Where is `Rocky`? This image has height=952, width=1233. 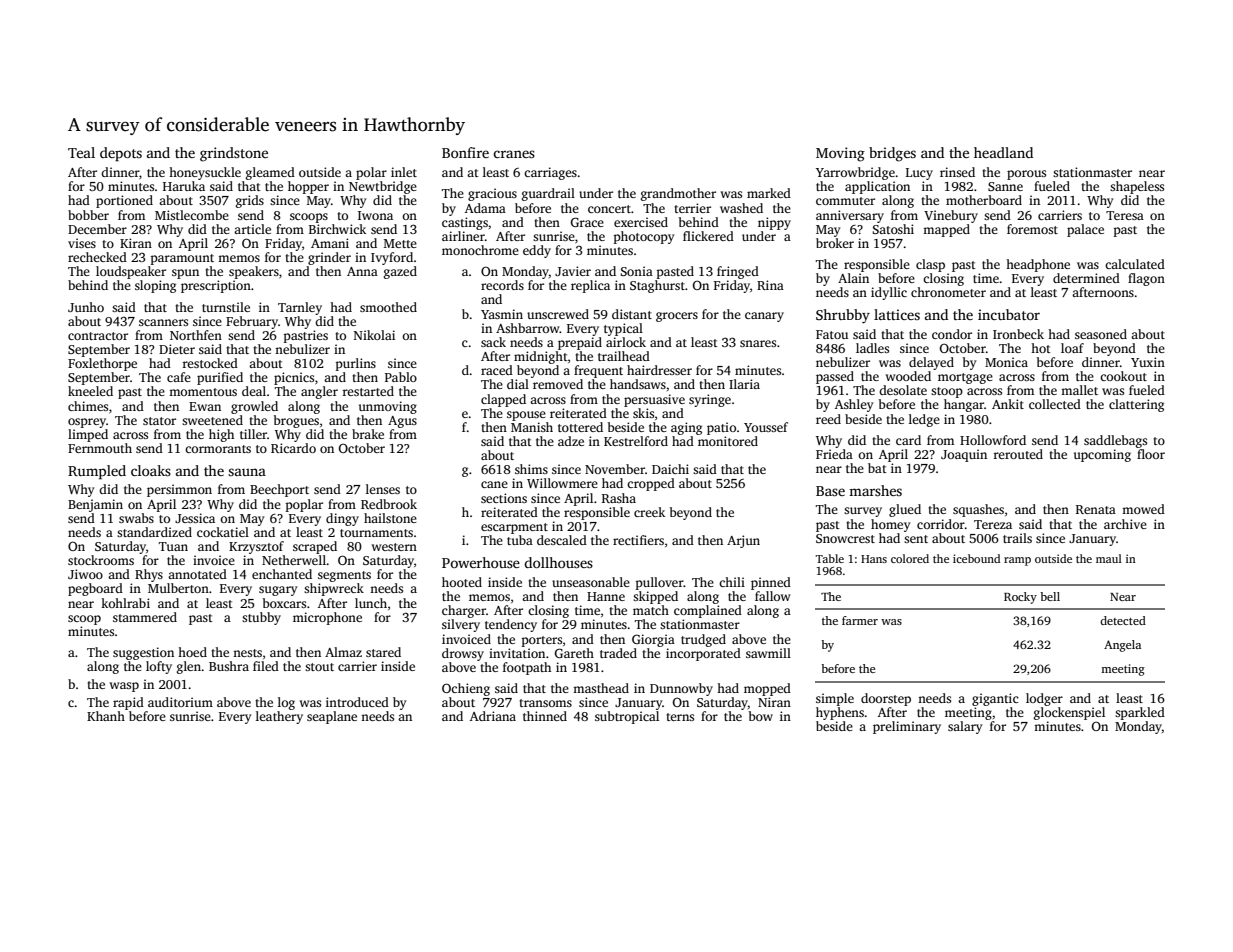
Rocky is located at coordinates (1020, 598).
